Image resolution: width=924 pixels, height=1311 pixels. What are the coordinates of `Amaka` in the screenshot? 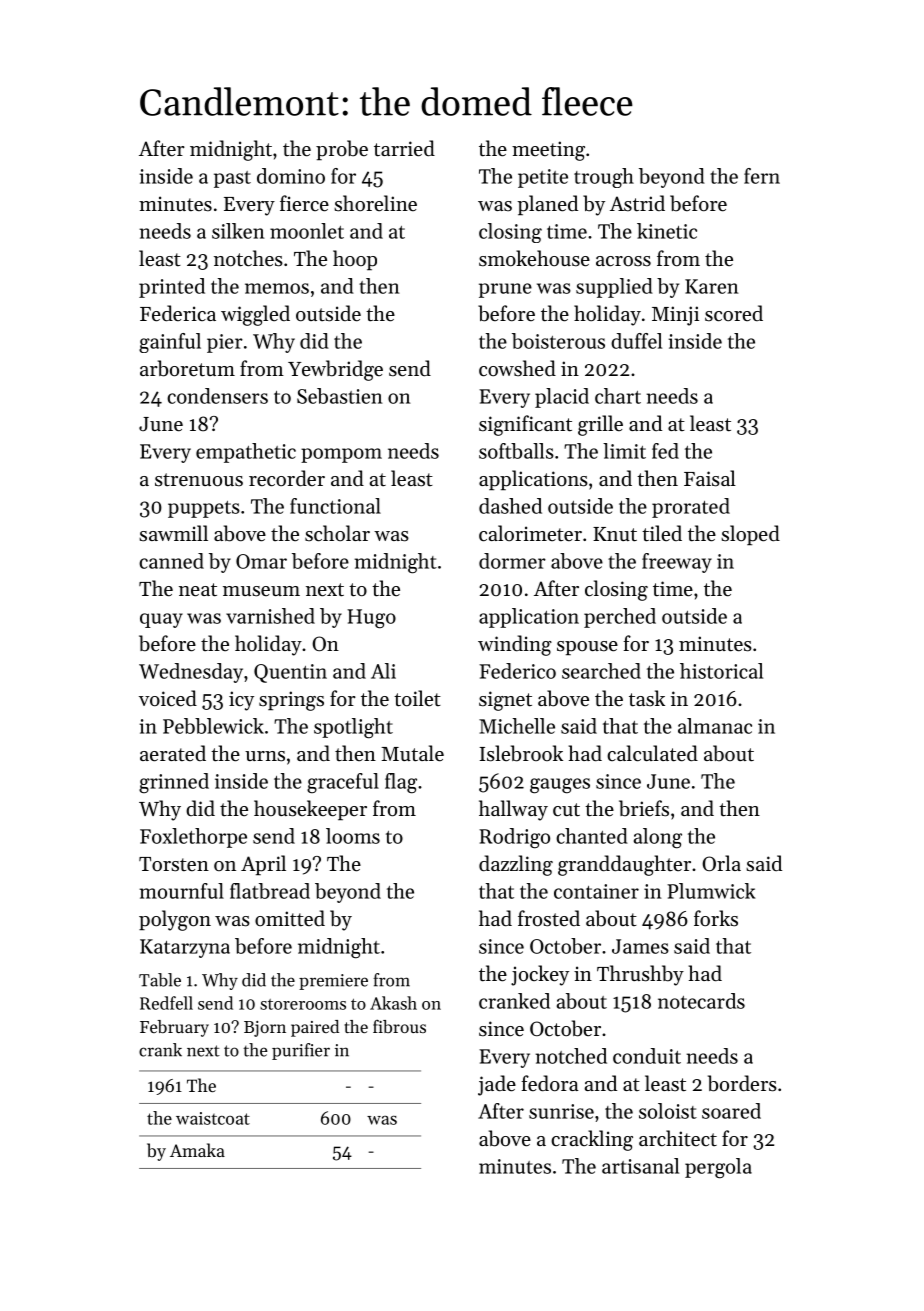 It's located at (197, 1150).
